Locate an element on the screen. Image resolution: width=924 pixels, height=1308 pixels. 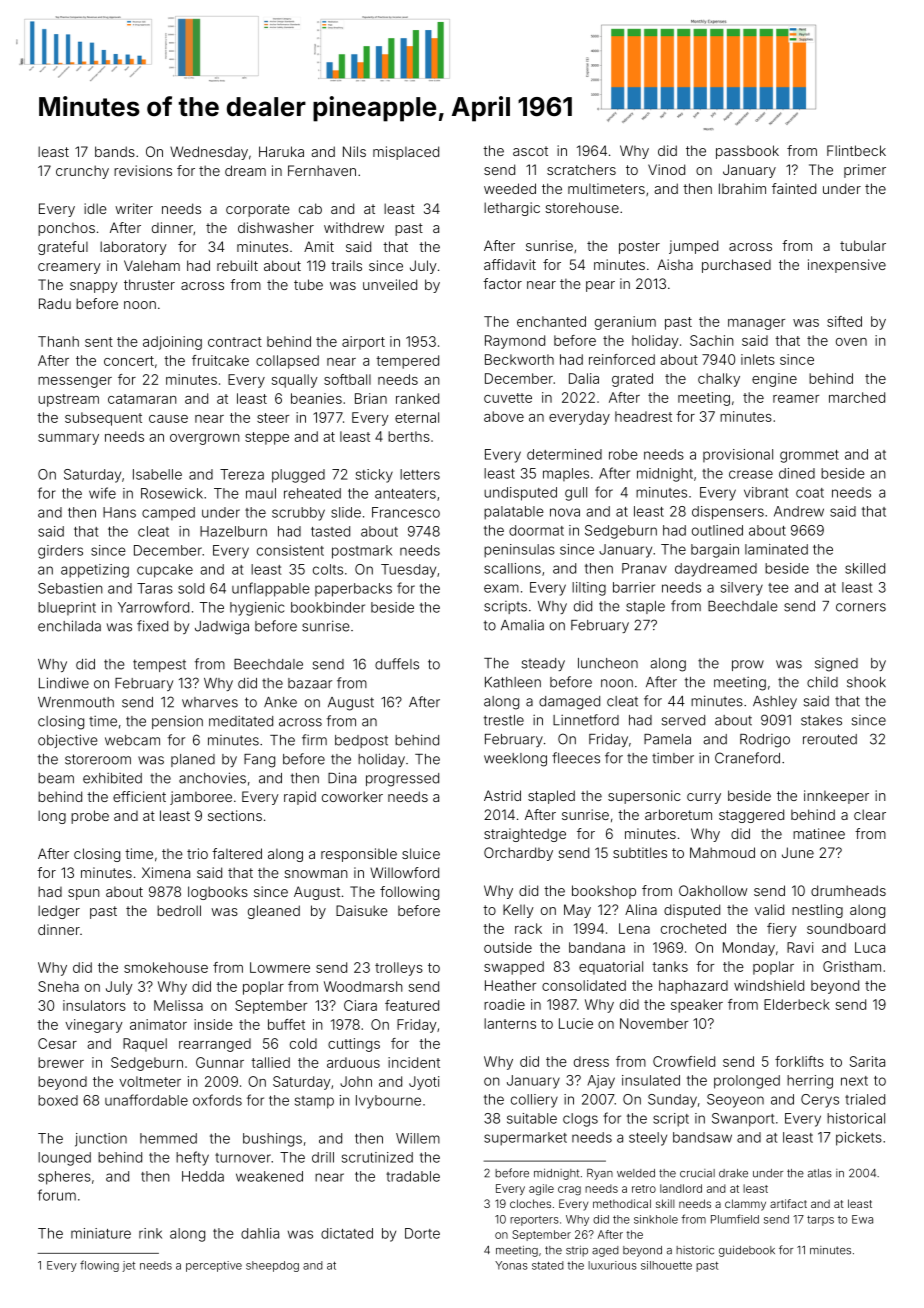
Yonas is located at coordinates (511, 1265).
